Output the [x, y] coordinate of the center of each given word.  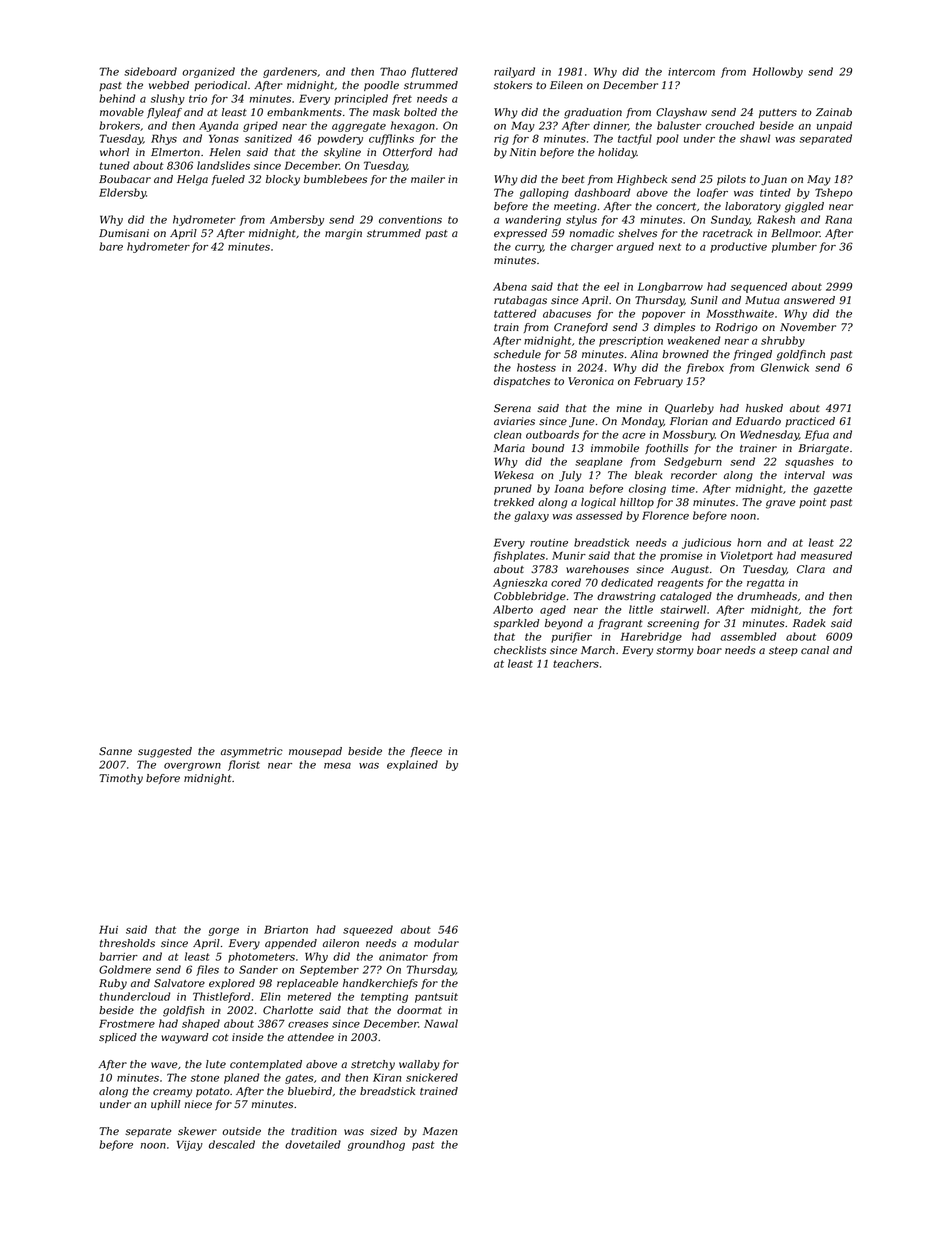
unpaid [834, 126]
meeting [575, 207]
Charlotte [288, 1010]
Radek [809, 623]
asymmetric [252, 752]
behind [117, 98]
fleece [426, 752]
